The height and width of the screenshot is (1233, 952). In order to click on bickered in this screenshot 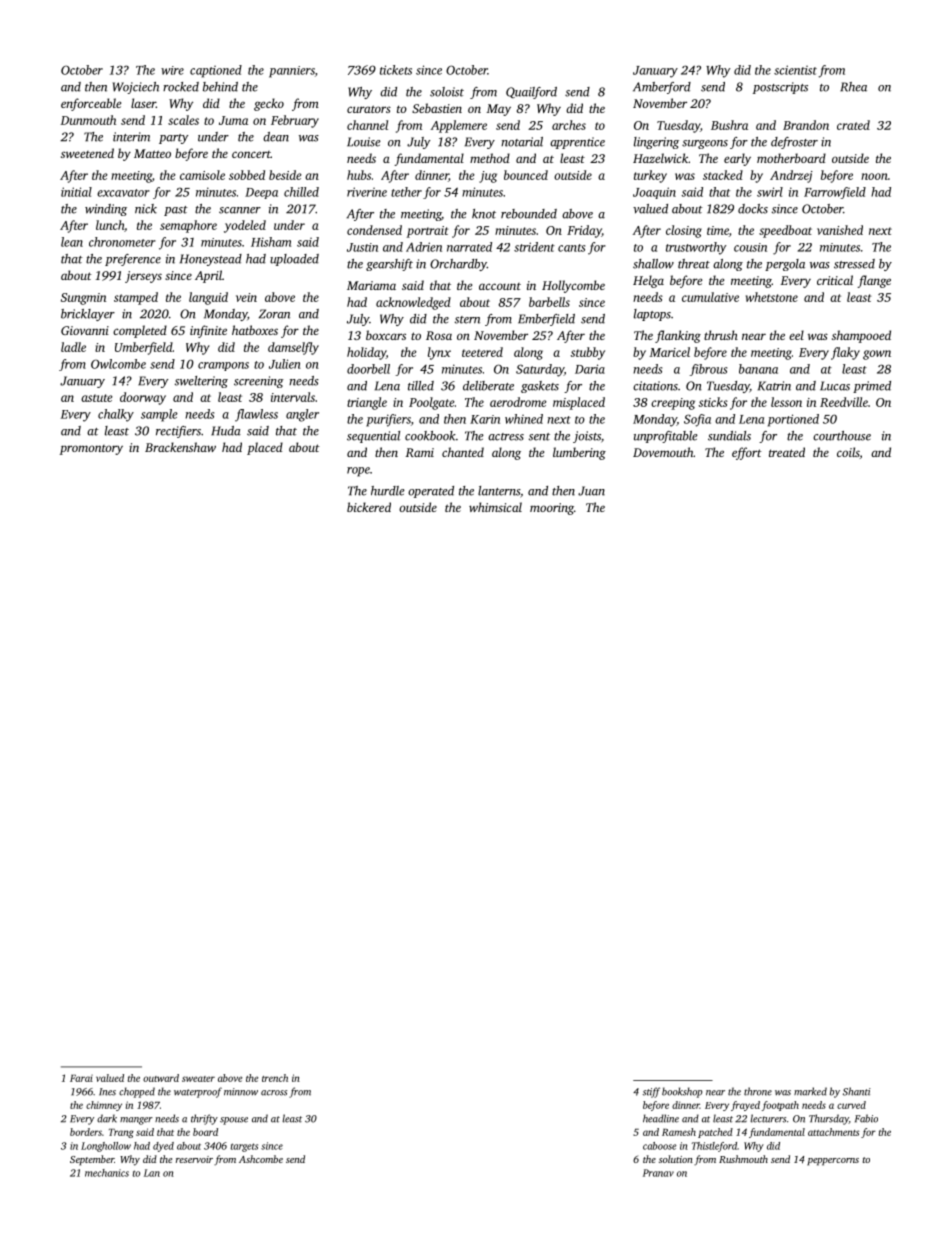, I will do `click(369, 507)`.
